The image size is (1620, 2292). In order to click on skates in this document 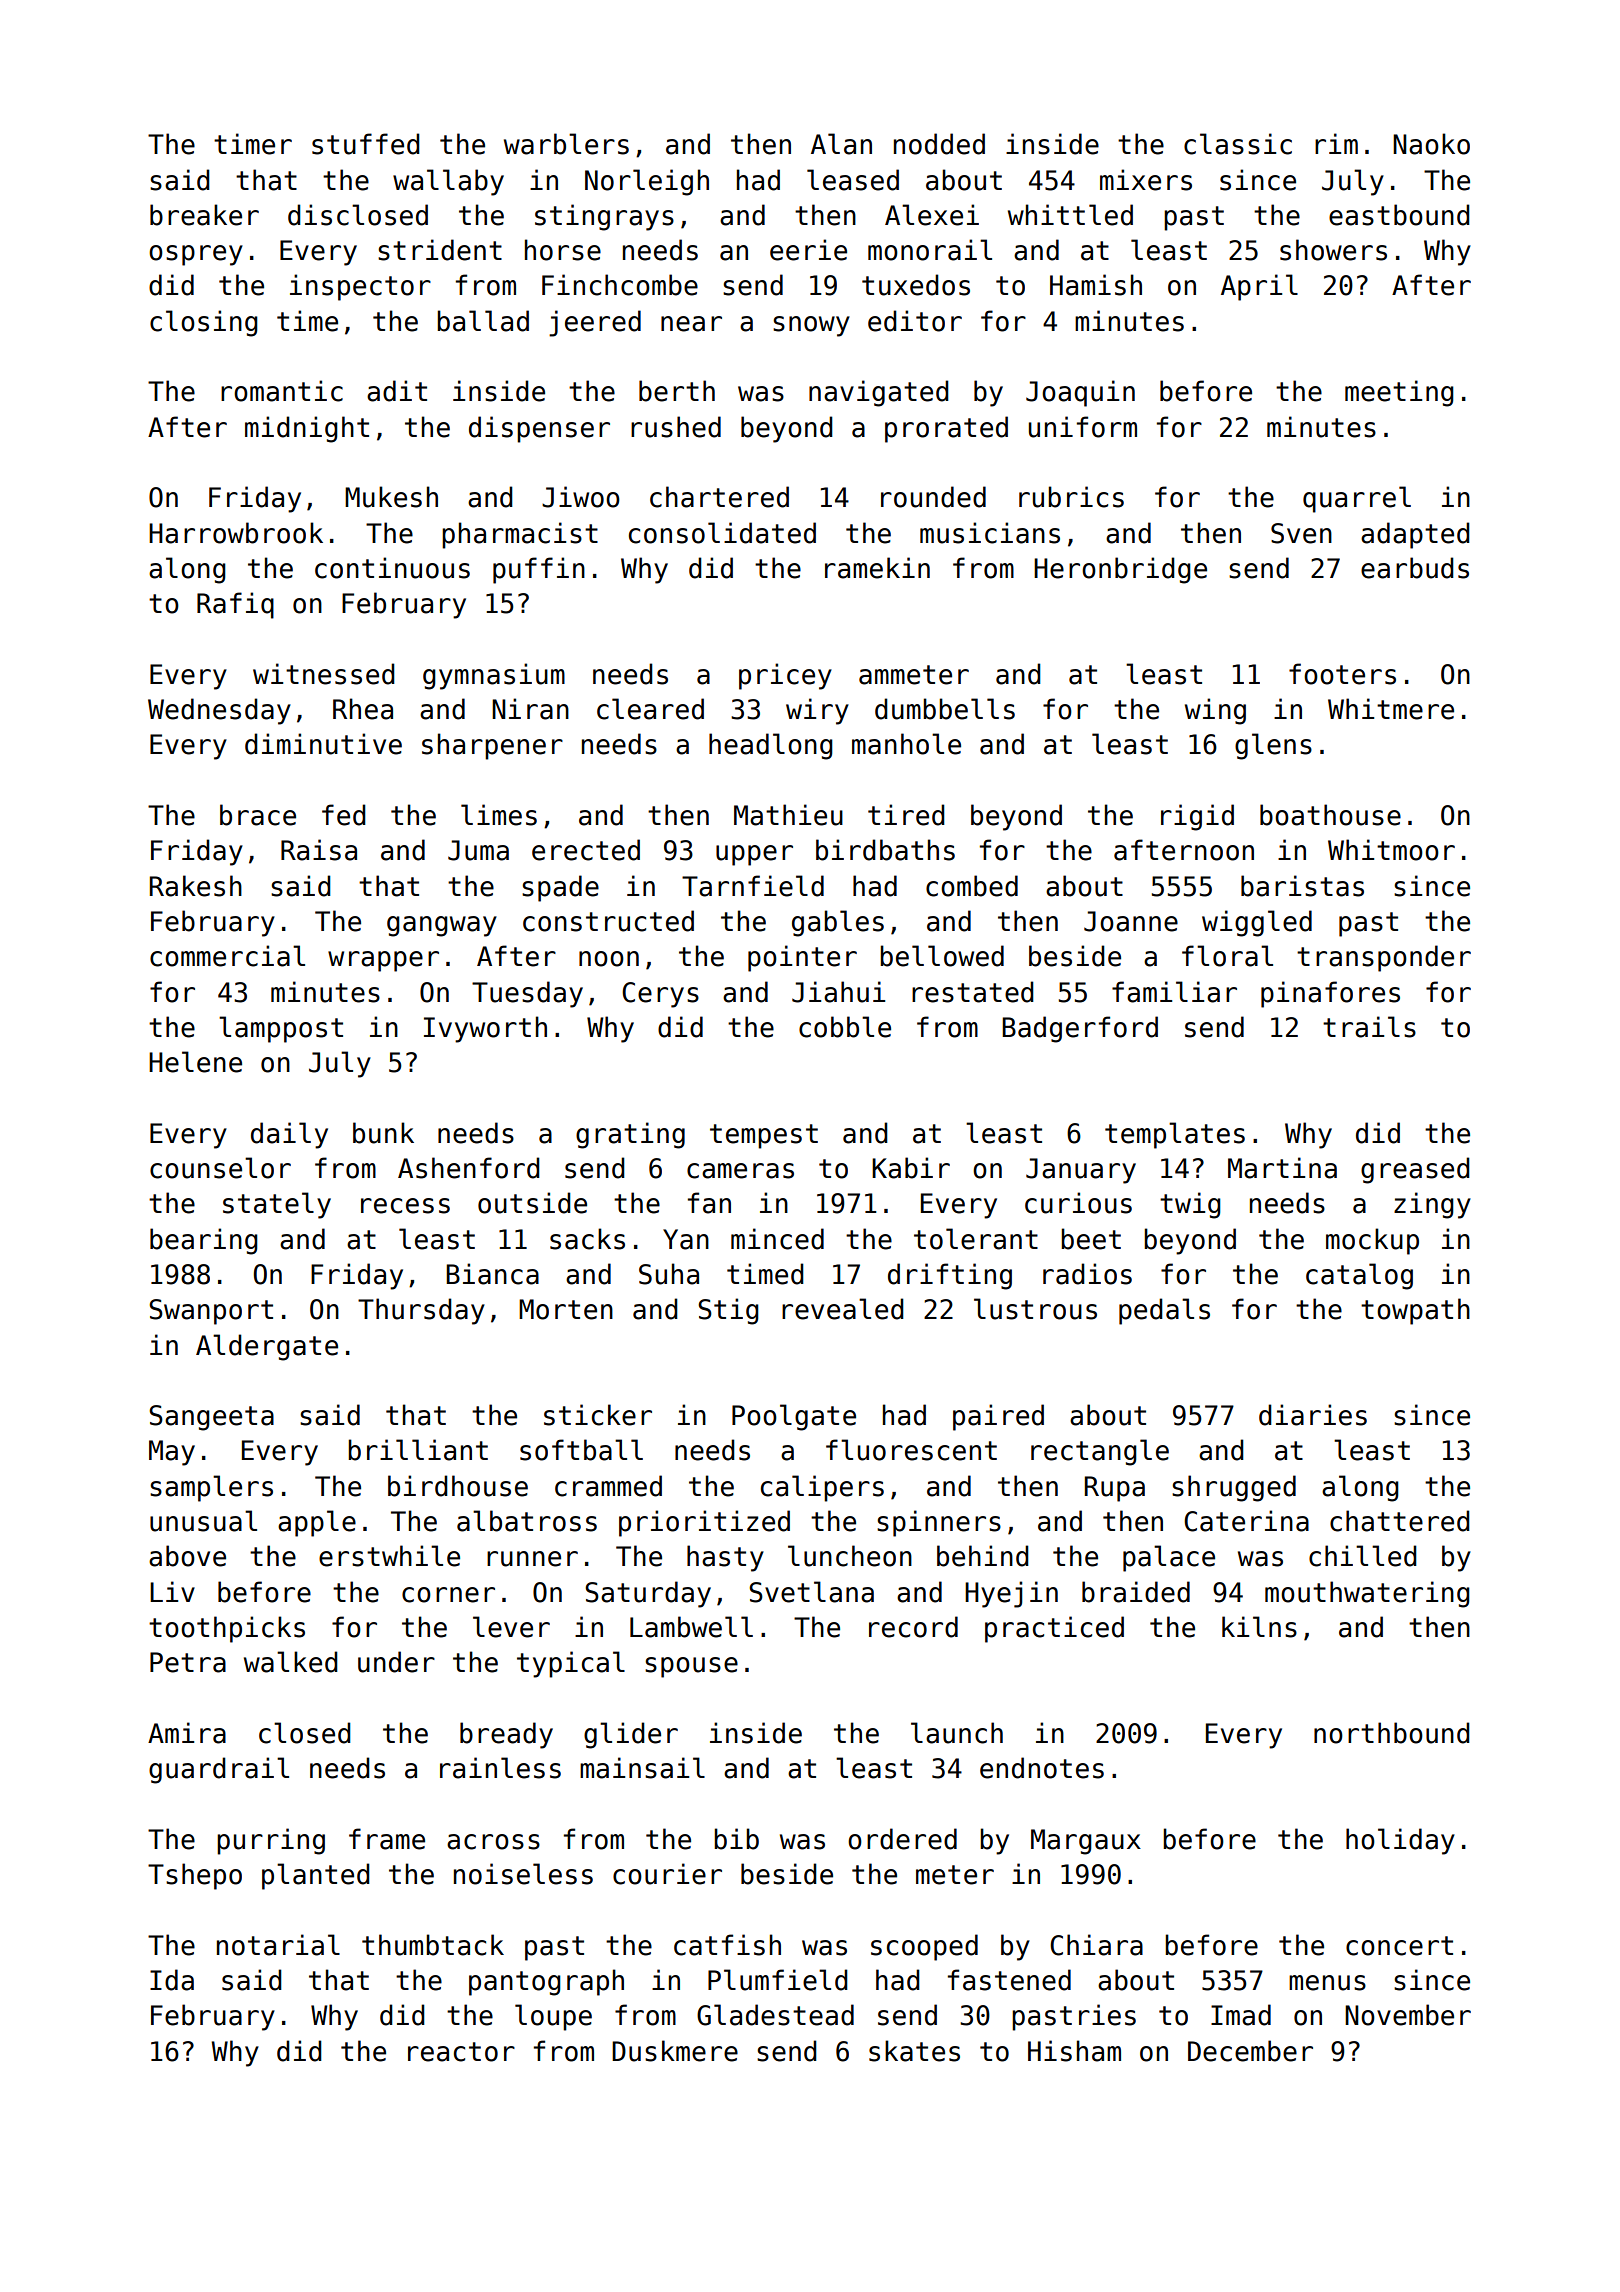, I will do `click(914, 2051)`.
